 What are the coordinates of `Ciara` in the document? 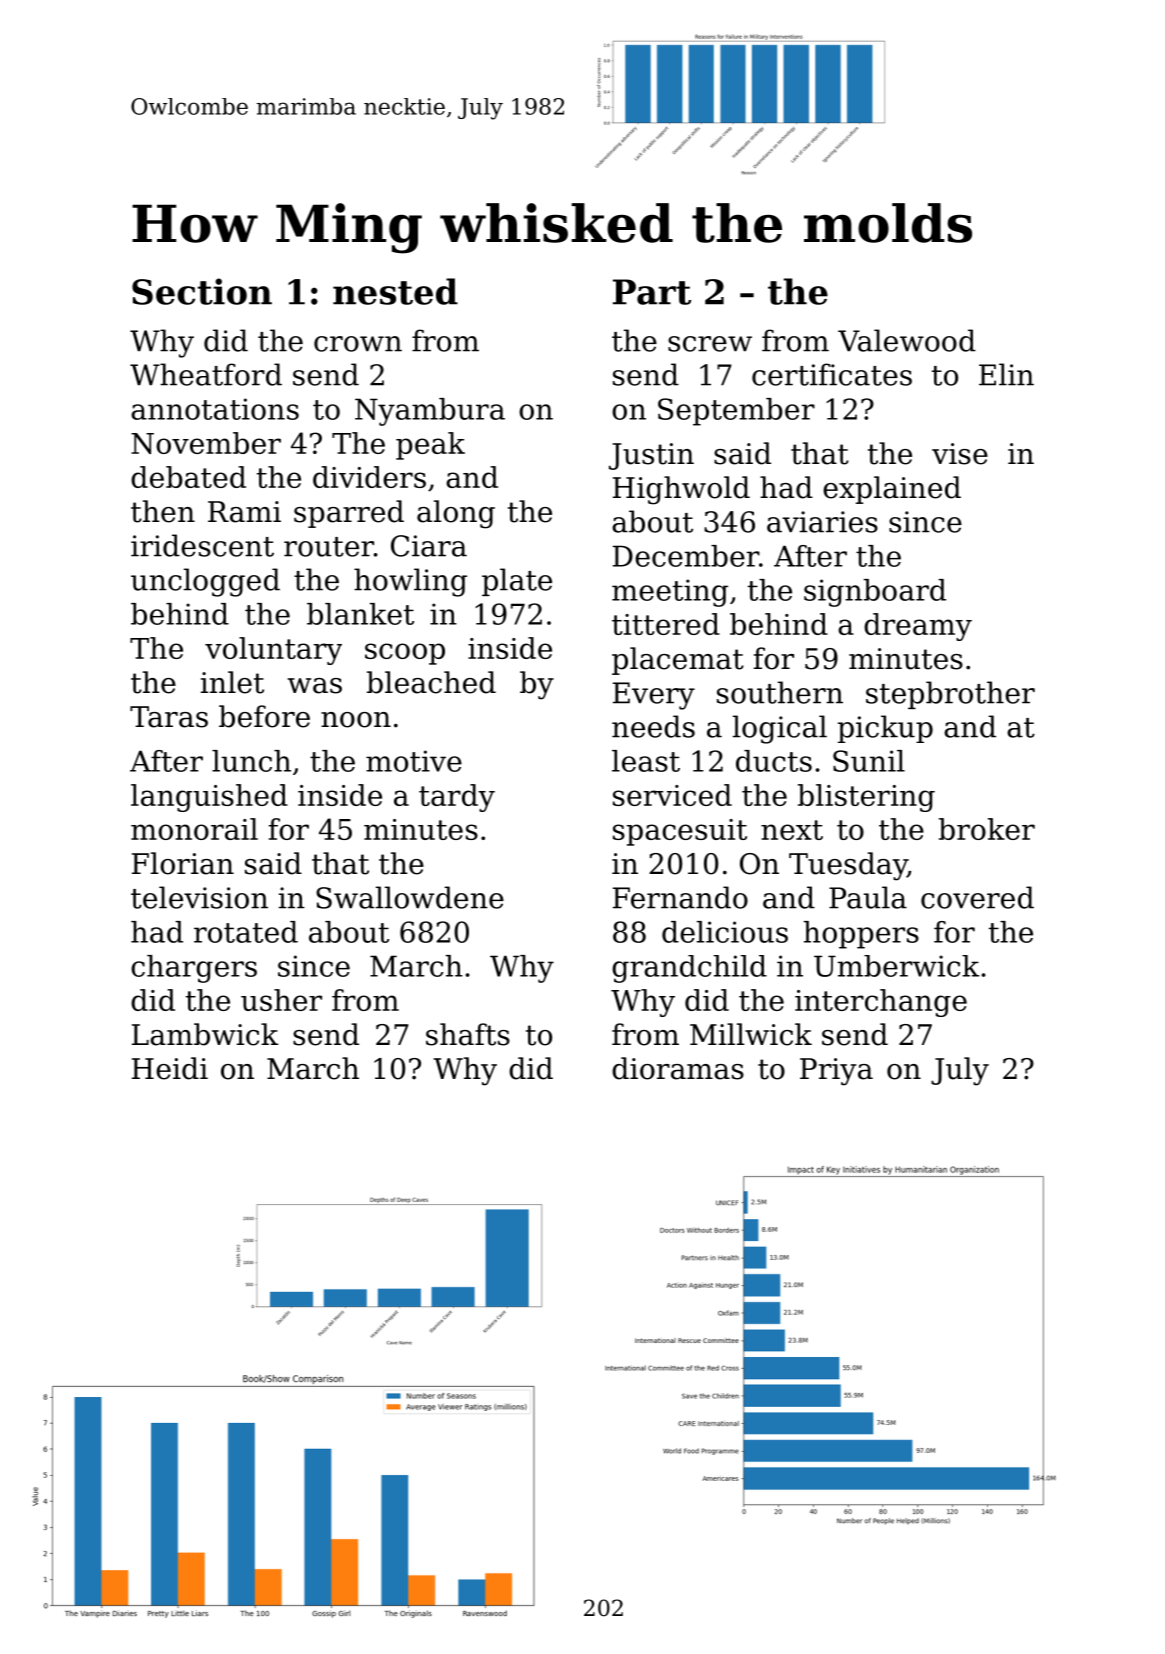 It's located at (429, 546).
